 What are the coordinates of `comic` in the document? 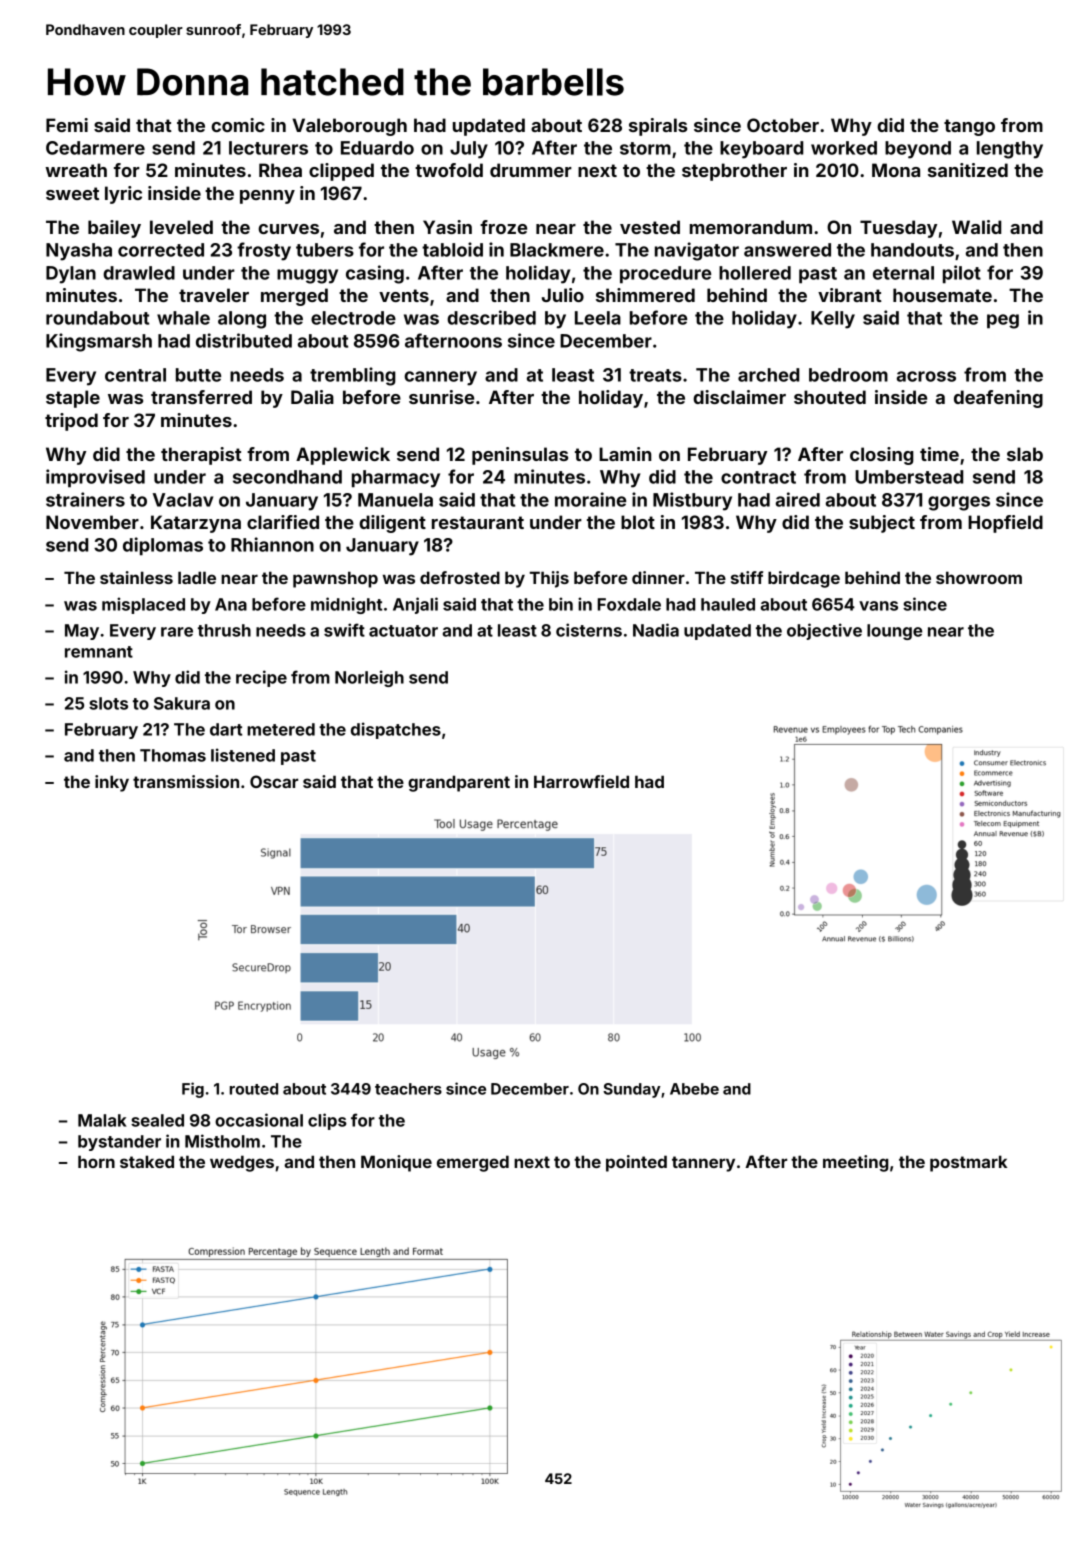 It's located at (238, 125).
